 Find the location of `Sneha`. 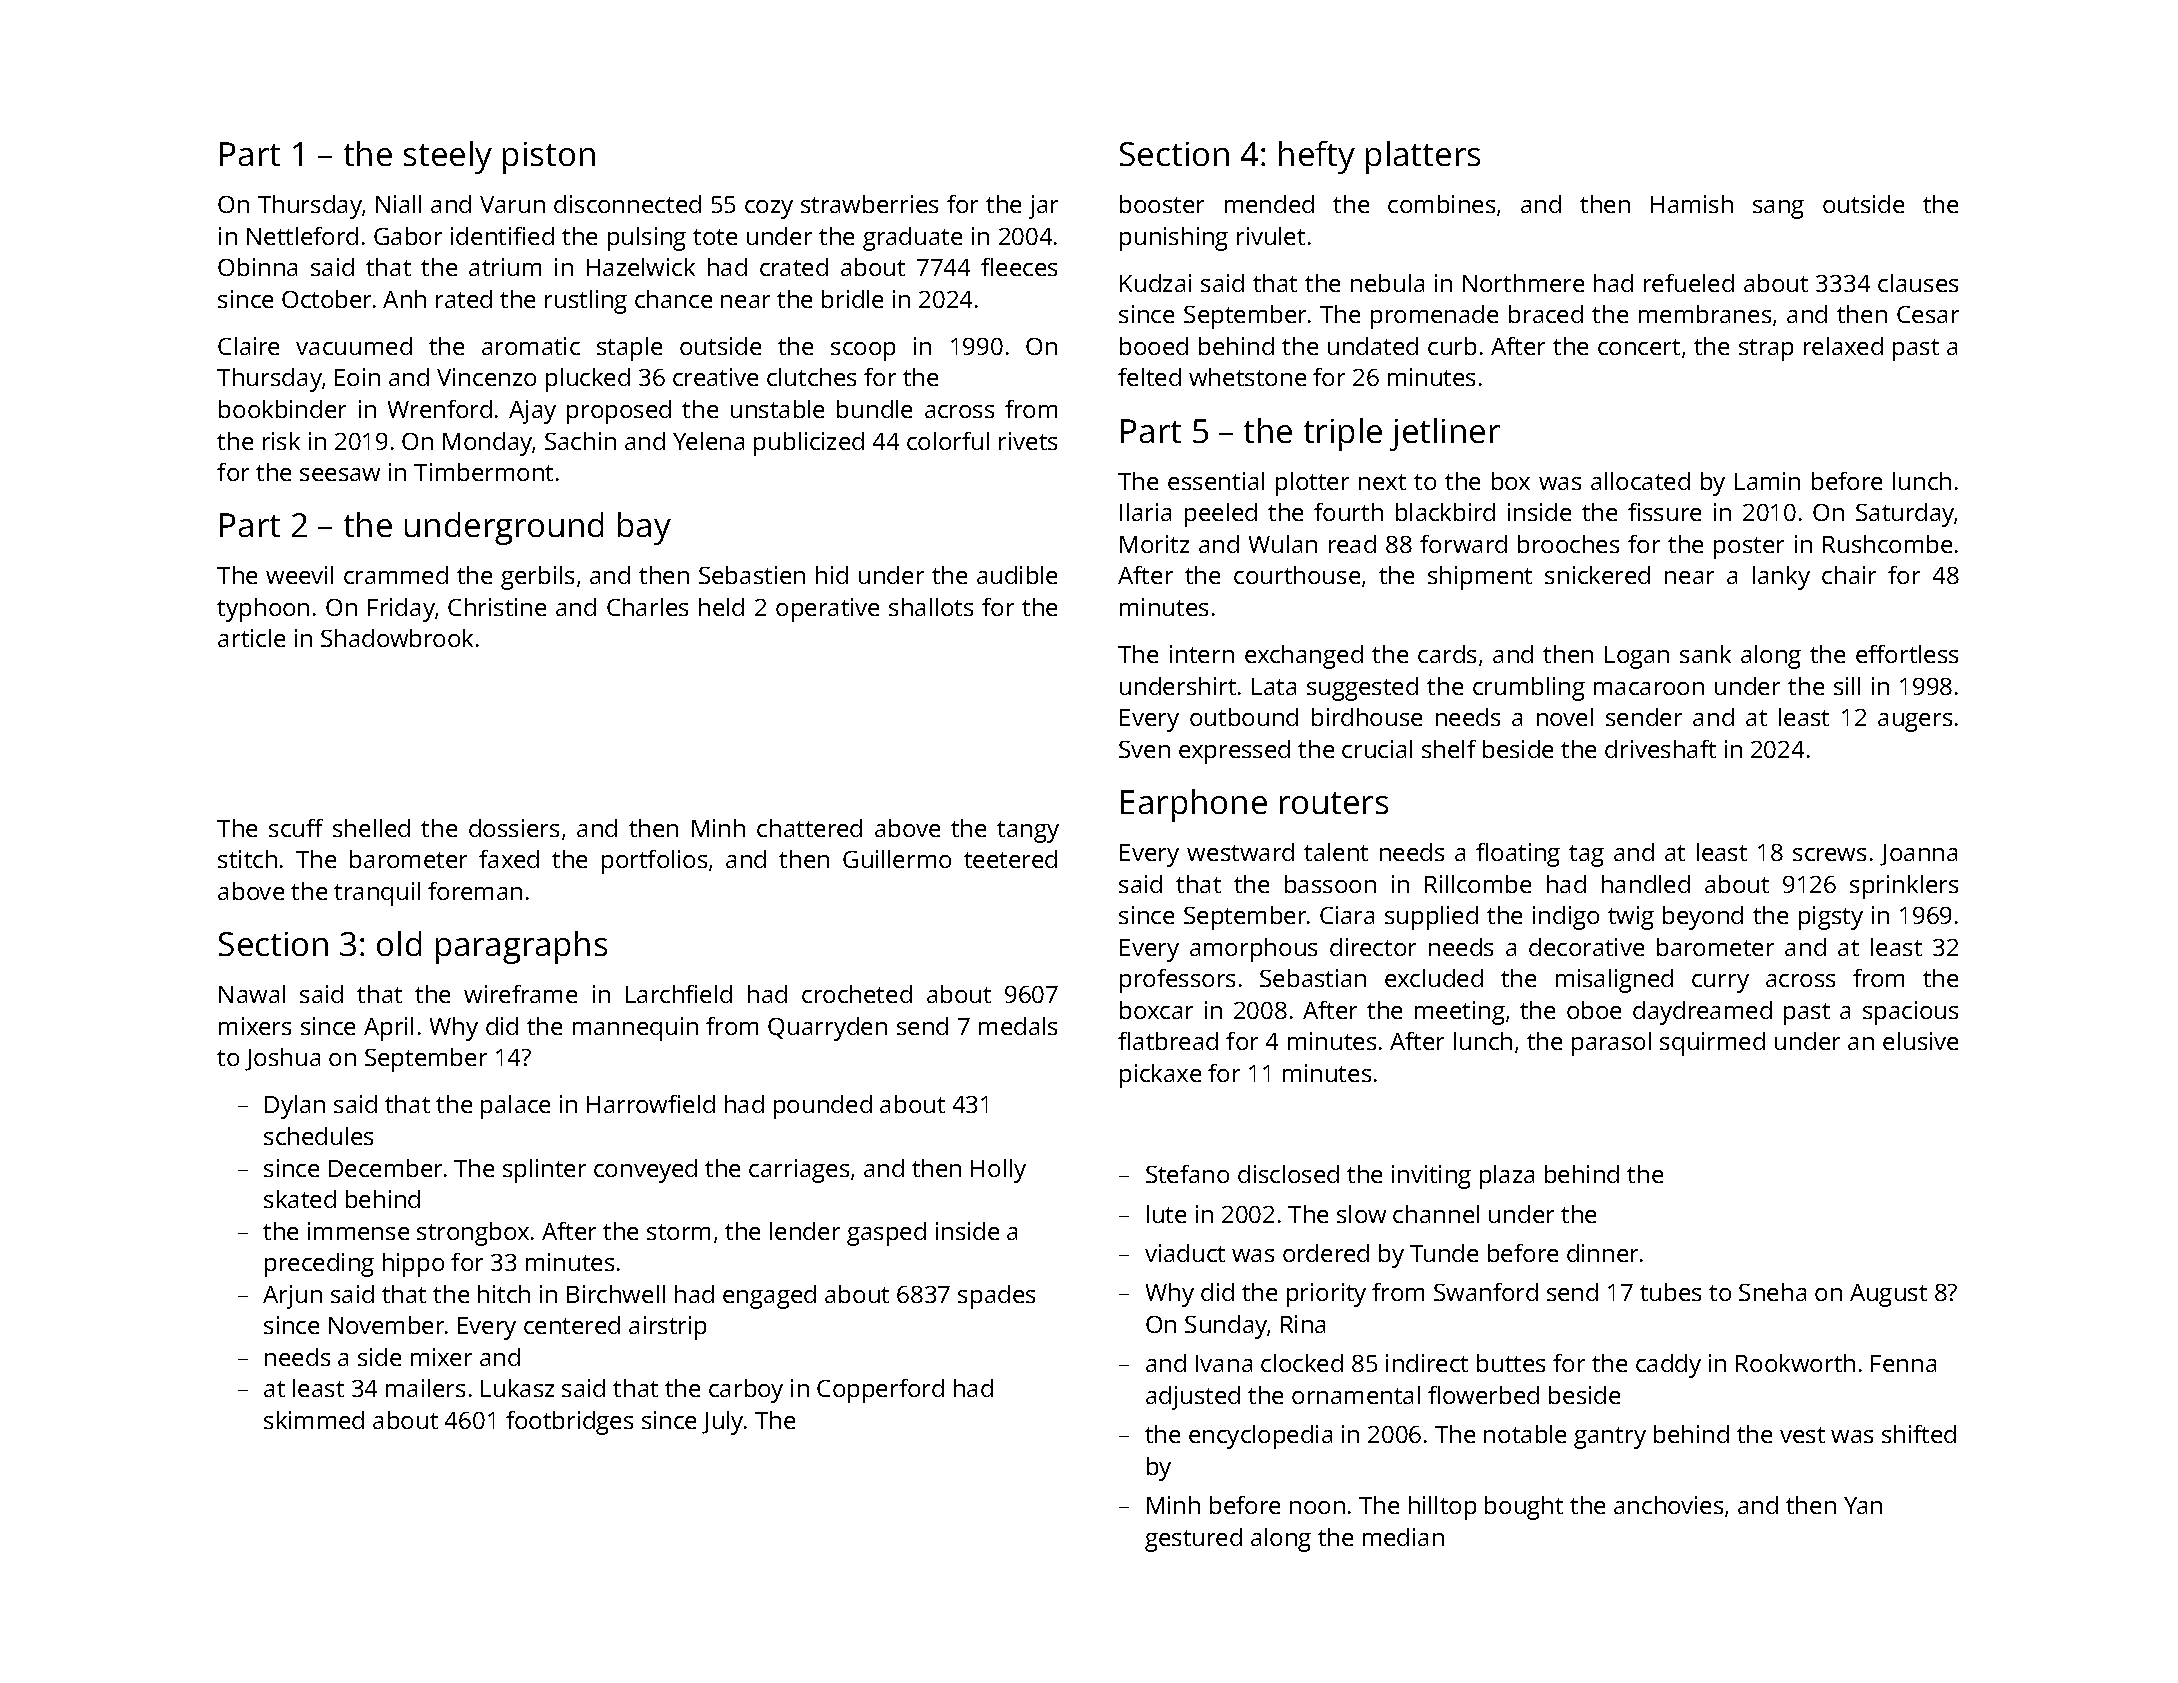

Sneha is located at coordinates (1772, 1292).
